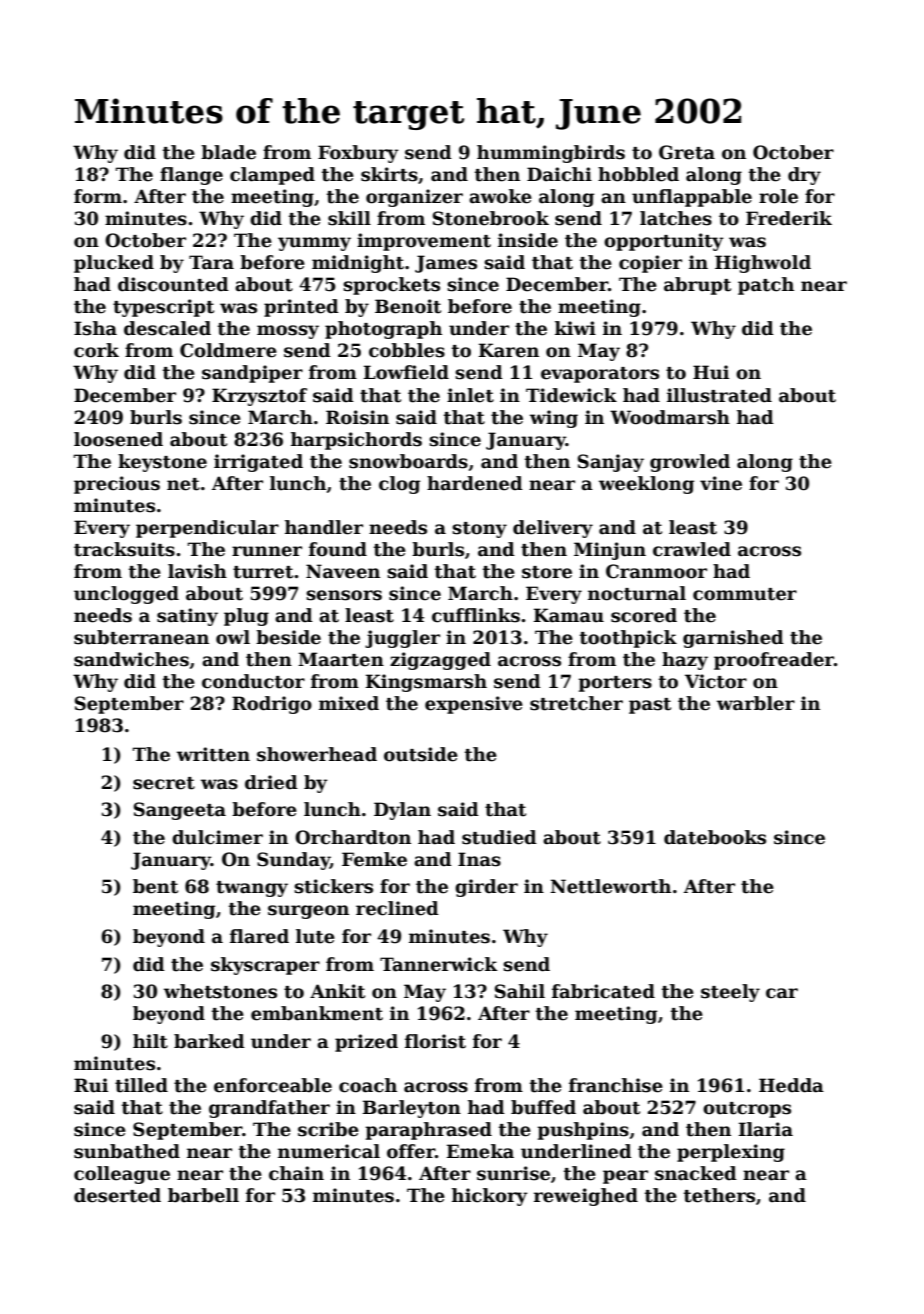 This screenshot has height=1314, width=924. What do you see at coordinates (551, 154) in the screenshot?
I see `hummingbirds` at bounding box center [551, 154].
